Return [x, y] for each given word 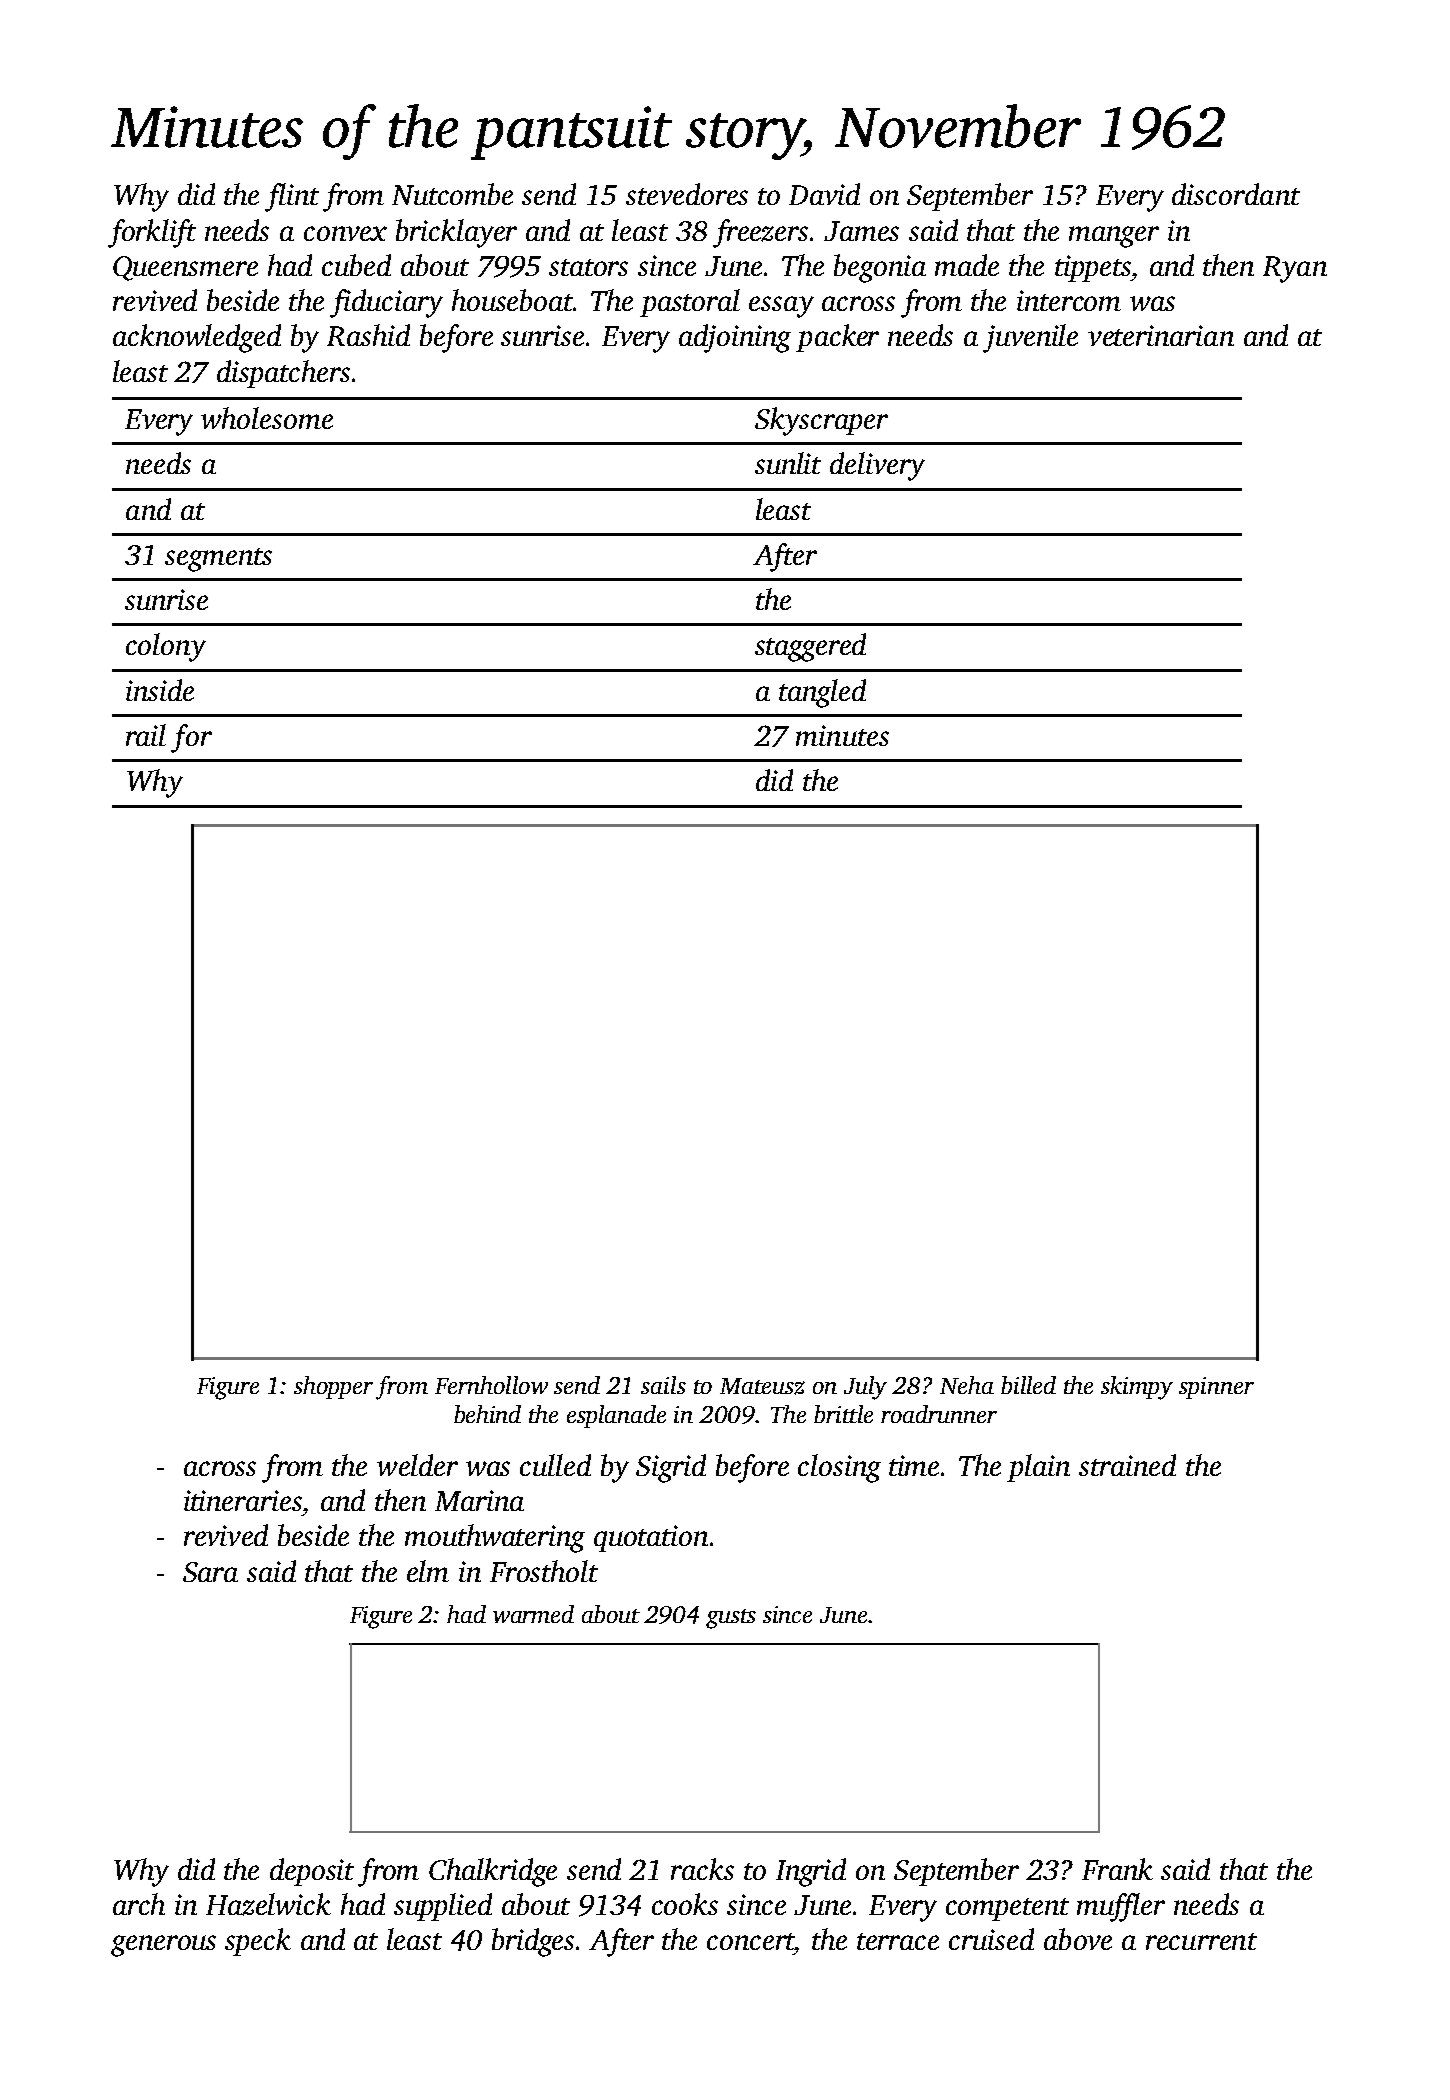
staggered [810, 647]
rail [146, 735]
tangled [822, 693]
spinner [1216, 1388]
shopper [333, 1387]
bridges [533, 1942]
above [1078, 1939]
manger [1114, 237]
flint [292, 197]
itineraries [243, 1500]
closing [839, 1468]
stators [588, 267]
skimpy [1137, 1388]
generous [163, 1946]
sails [663, 1385]
